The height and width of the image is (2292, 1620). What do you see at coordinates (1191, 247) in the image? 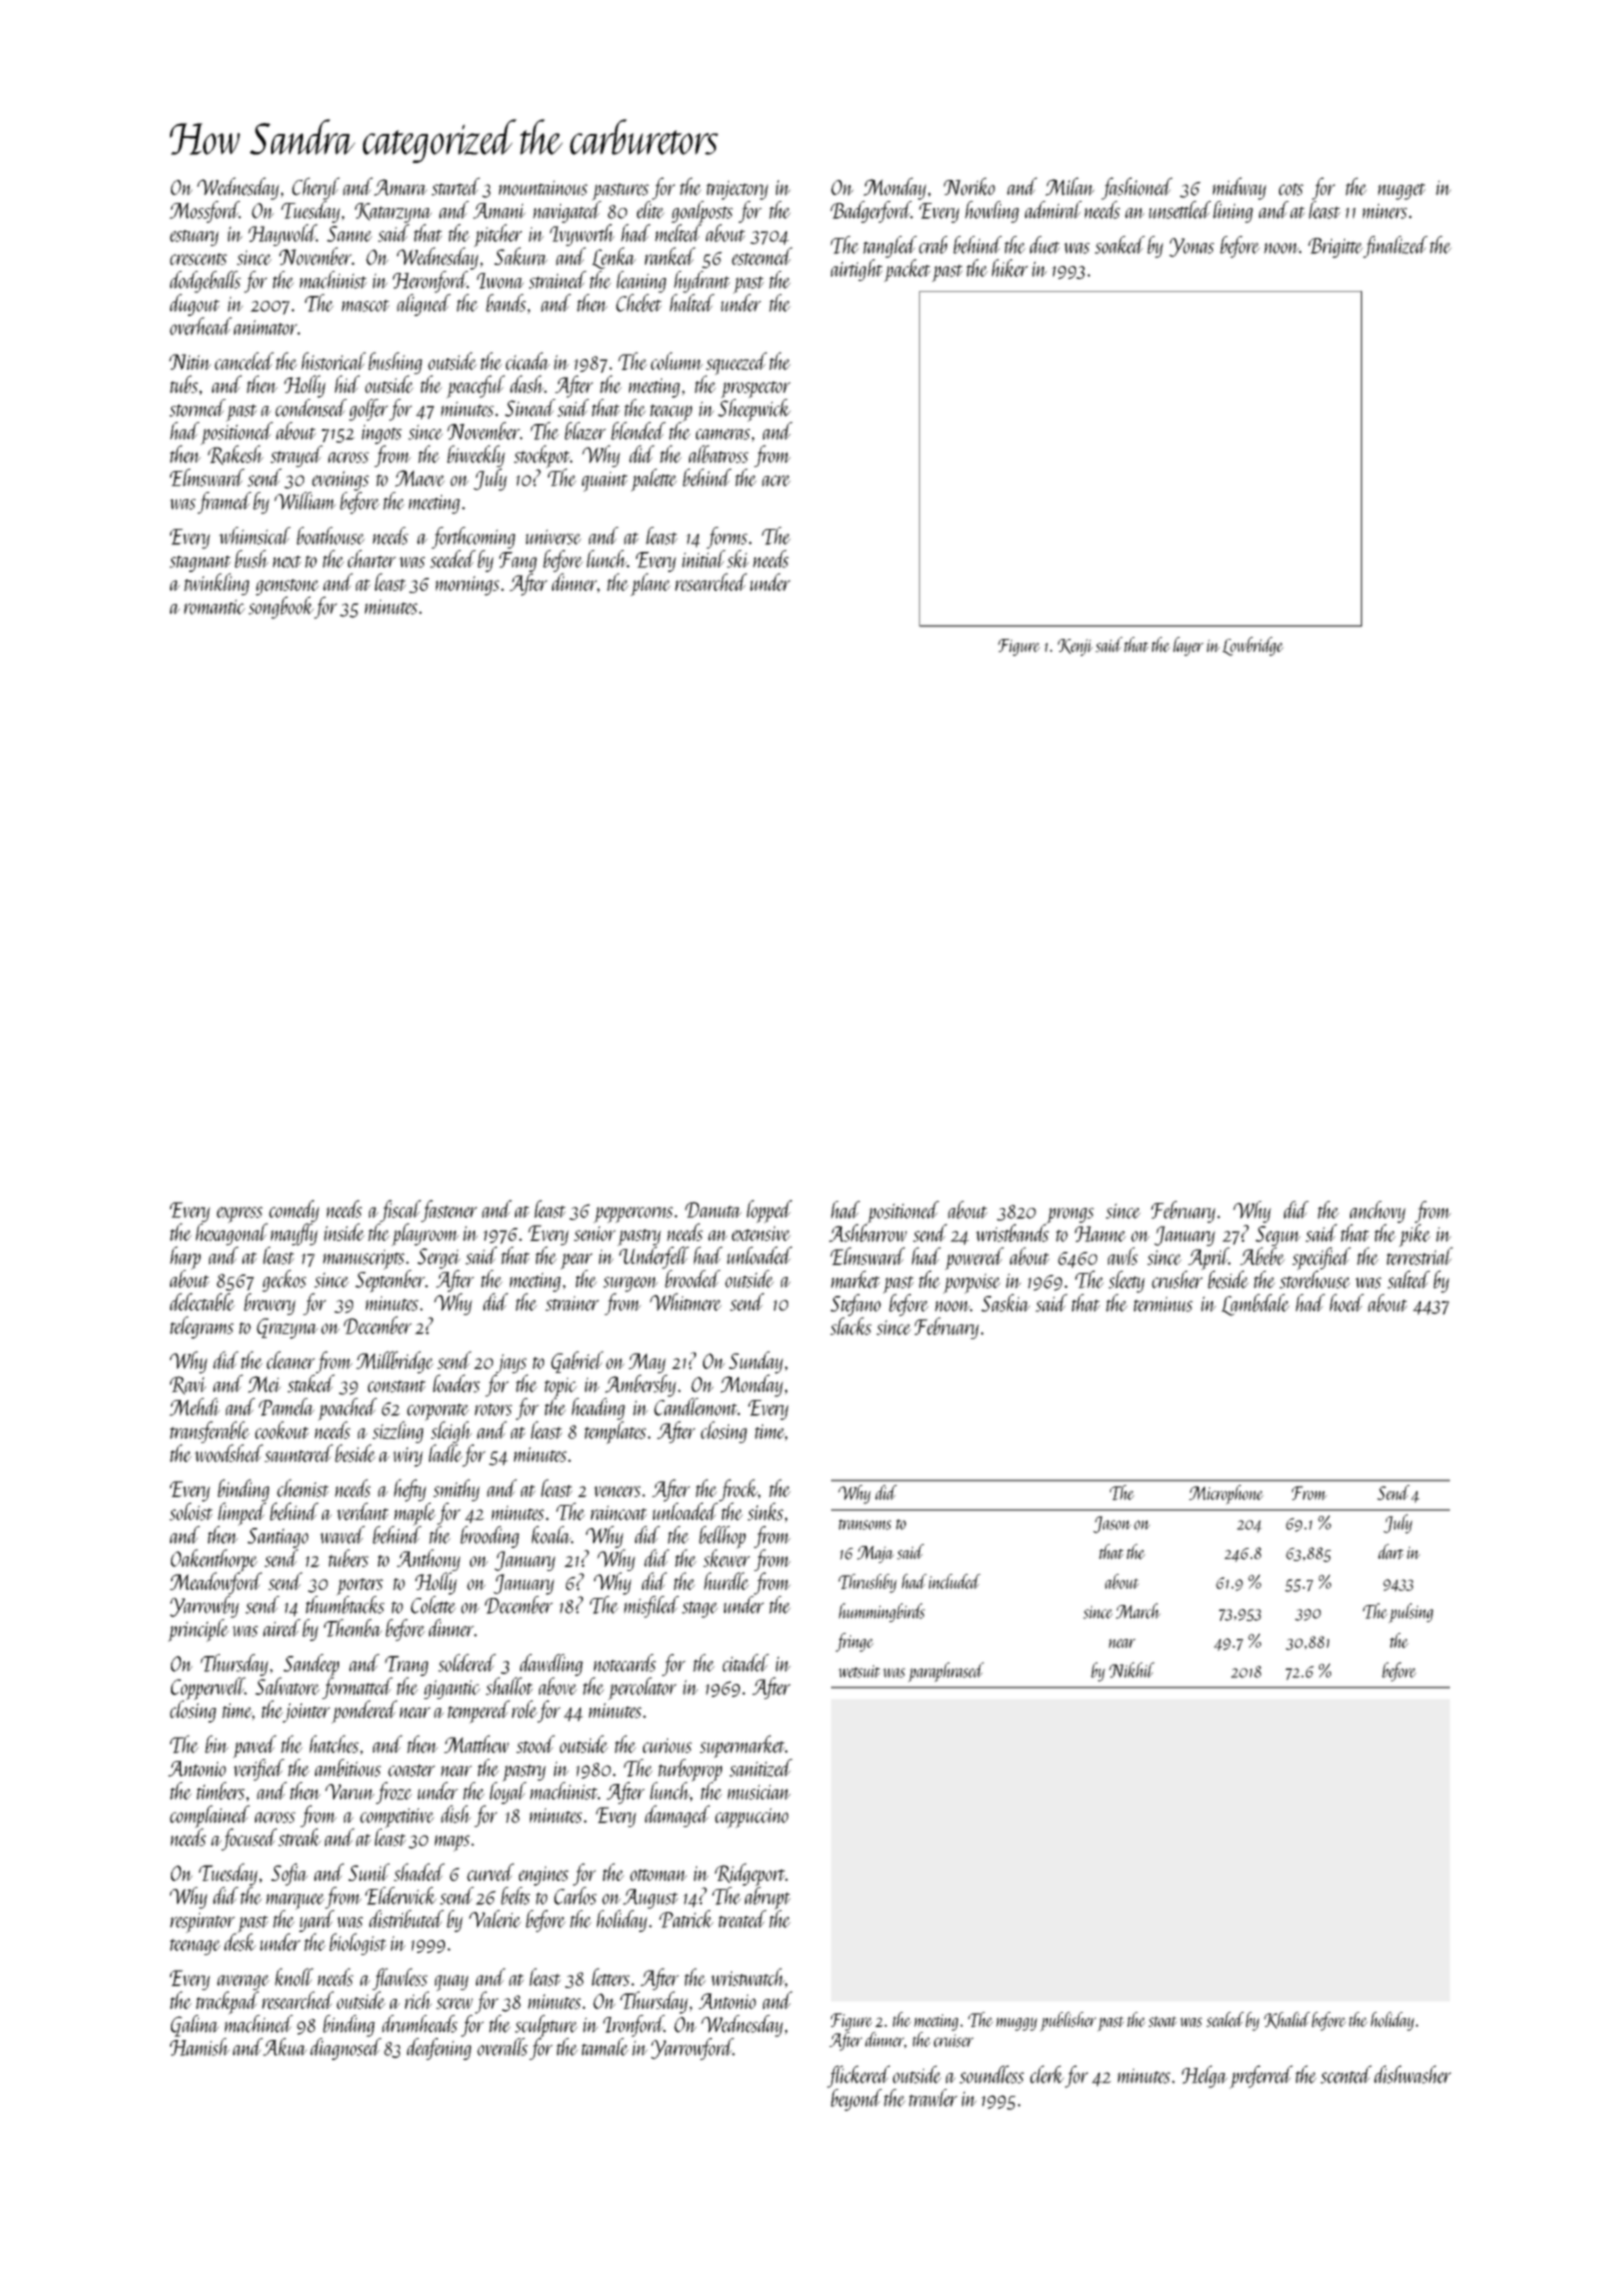
I see `Yonas` at bounding box center [1191, 247].
